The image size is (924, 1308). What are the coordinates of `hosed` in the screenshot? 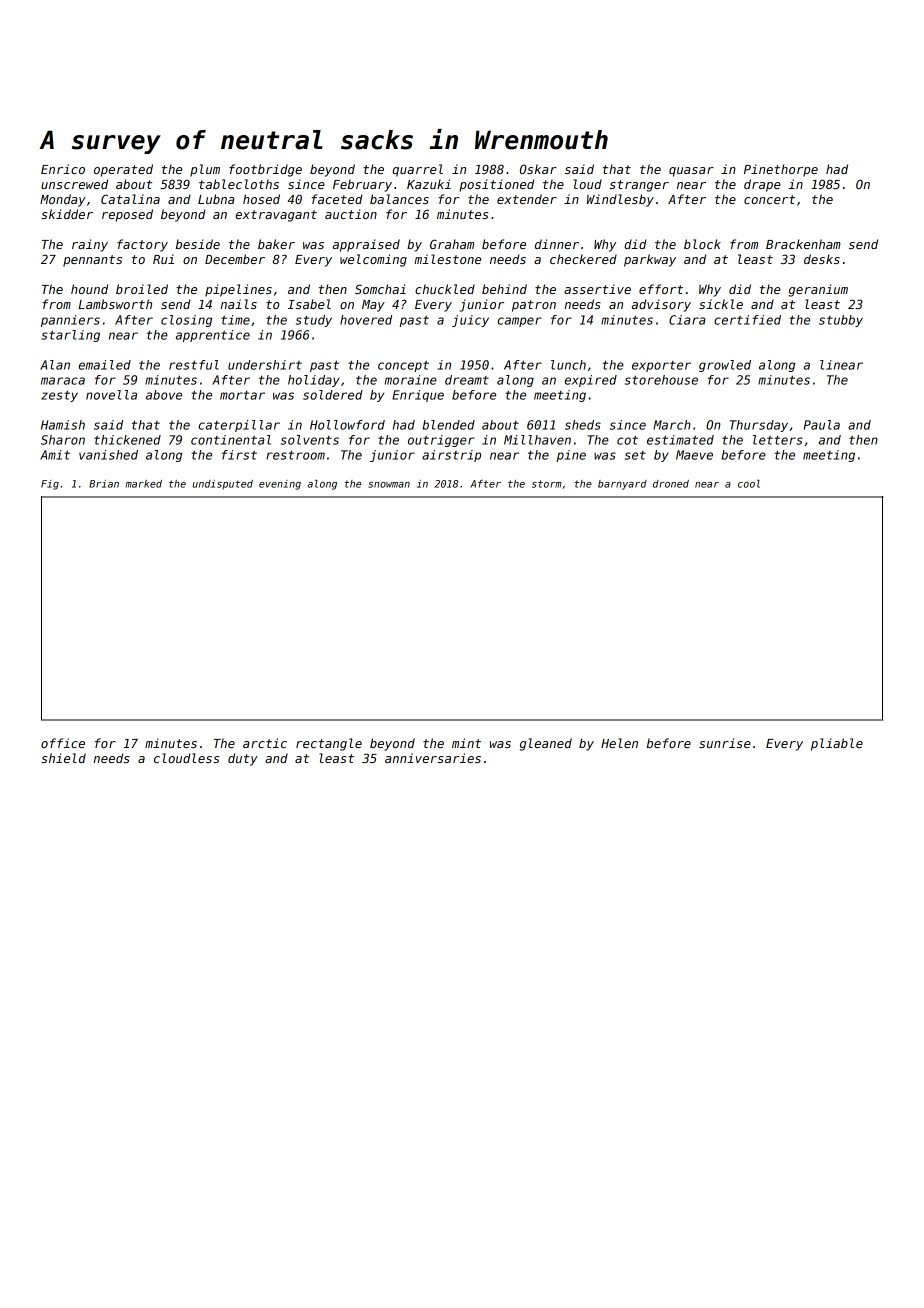 It's located at (261, 199).
